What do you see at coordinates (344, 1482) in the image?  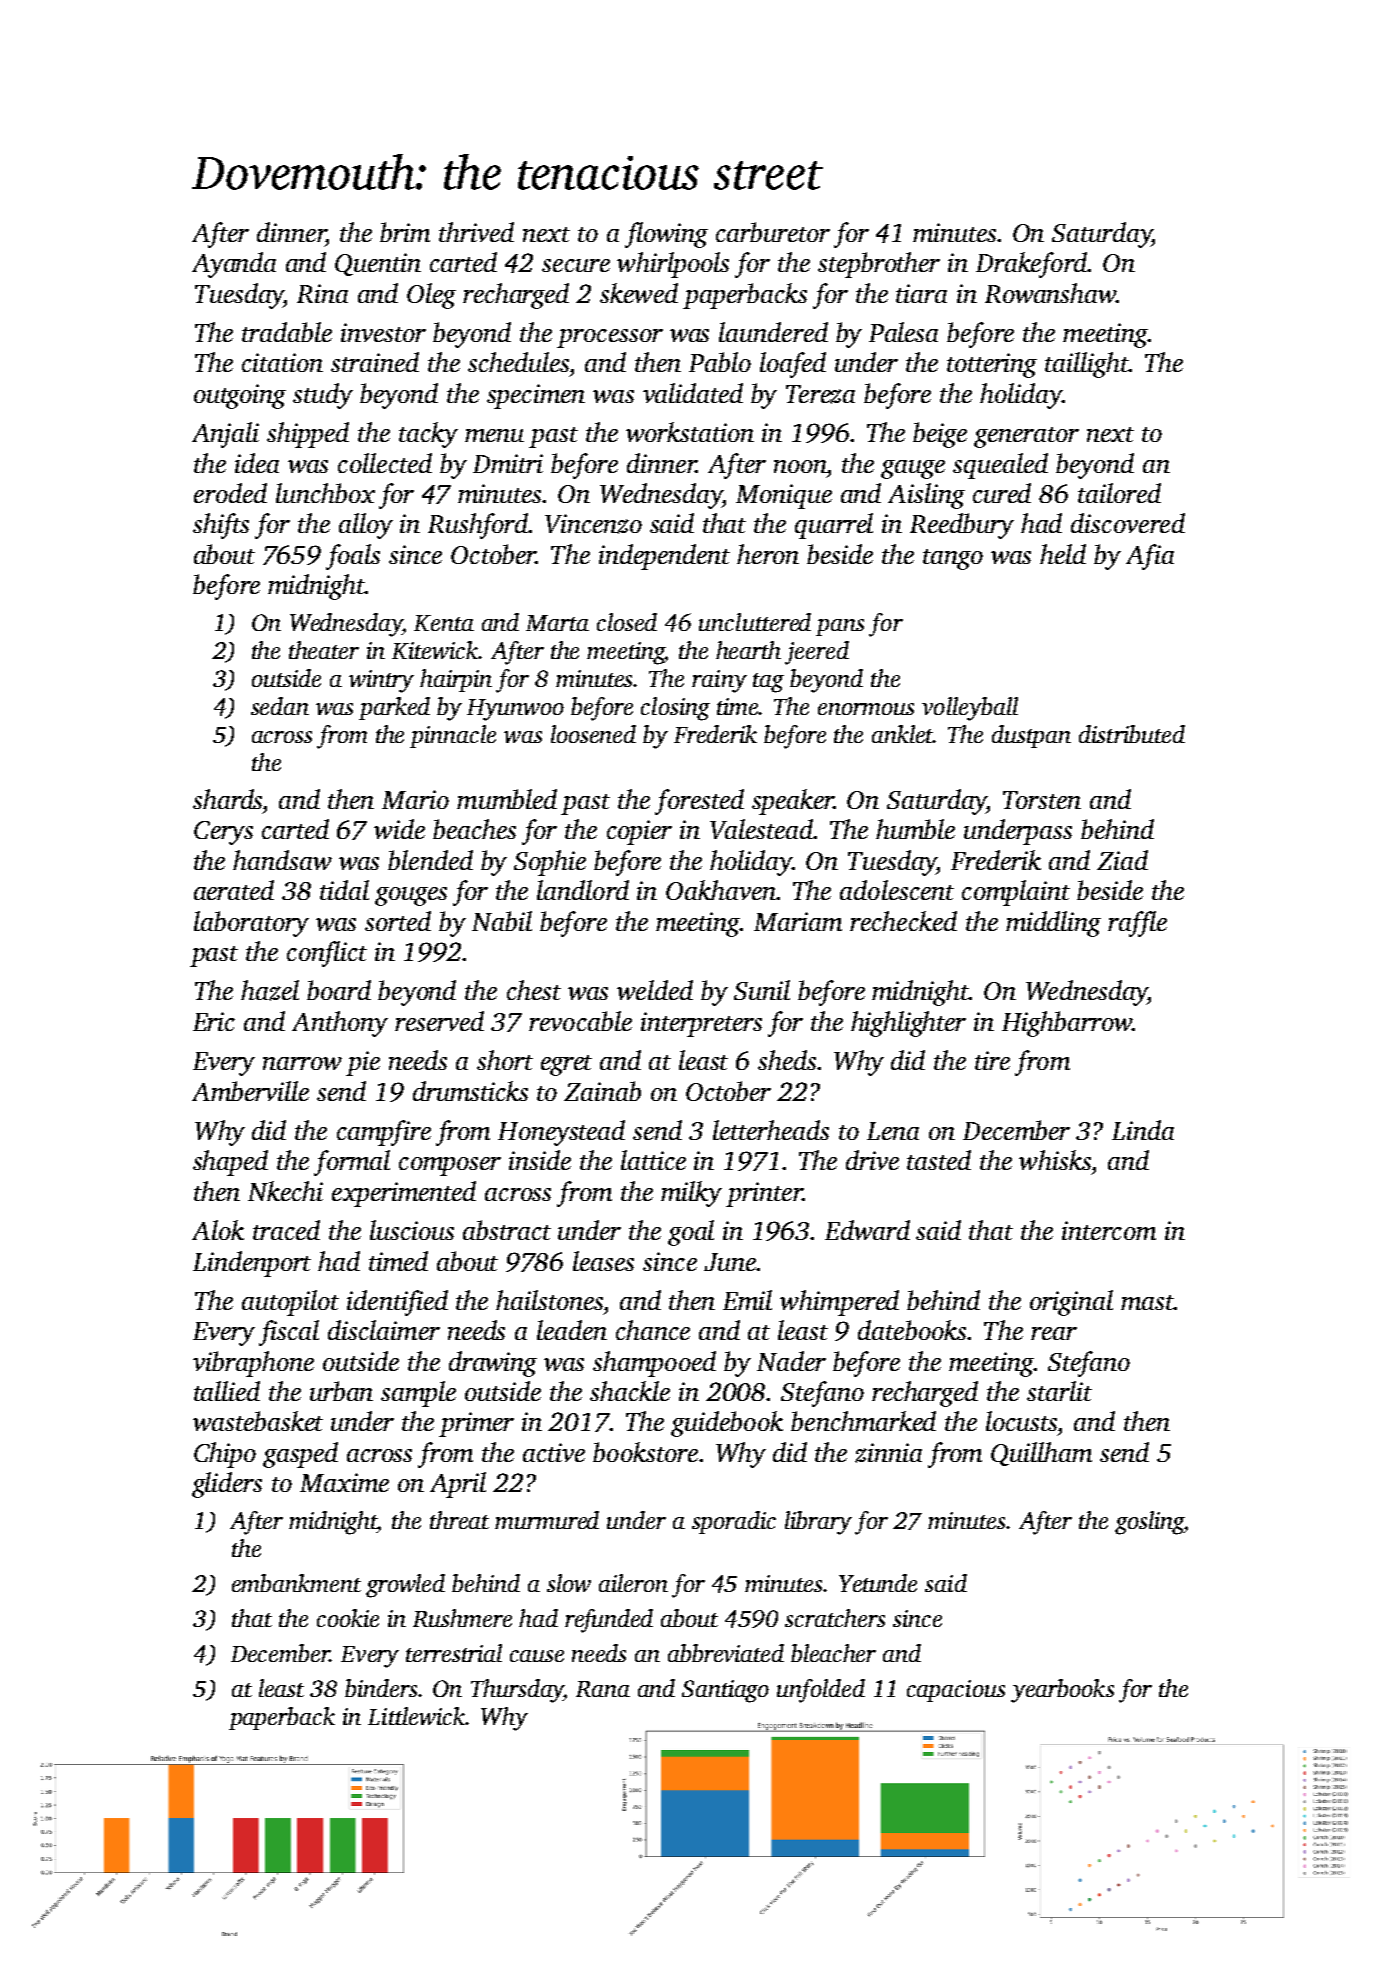 I see `Maxime` at bounding box center [344, 1482].
